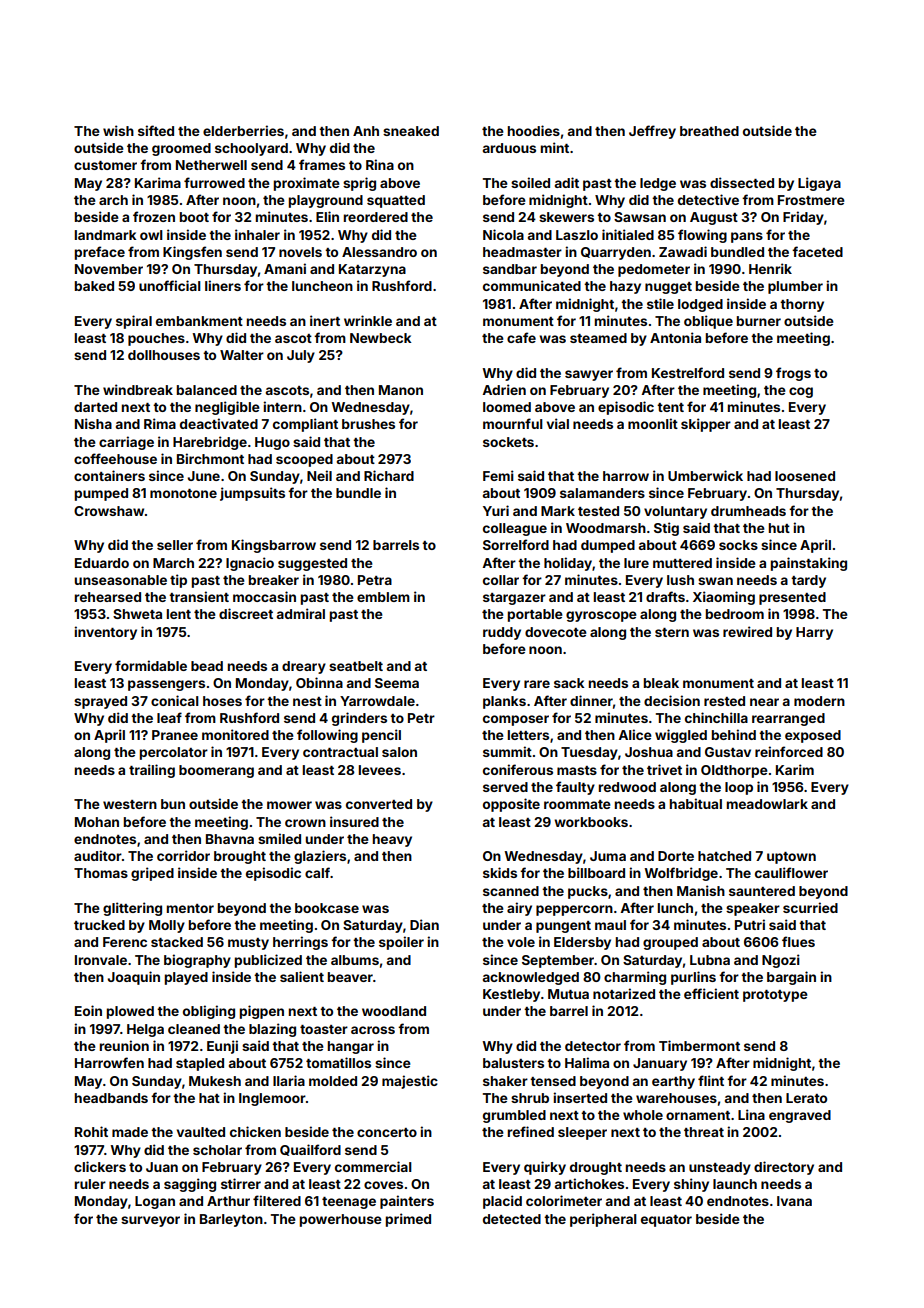 The image size is (924, 1308). I want to click on Shweta, so click(137, 614).
